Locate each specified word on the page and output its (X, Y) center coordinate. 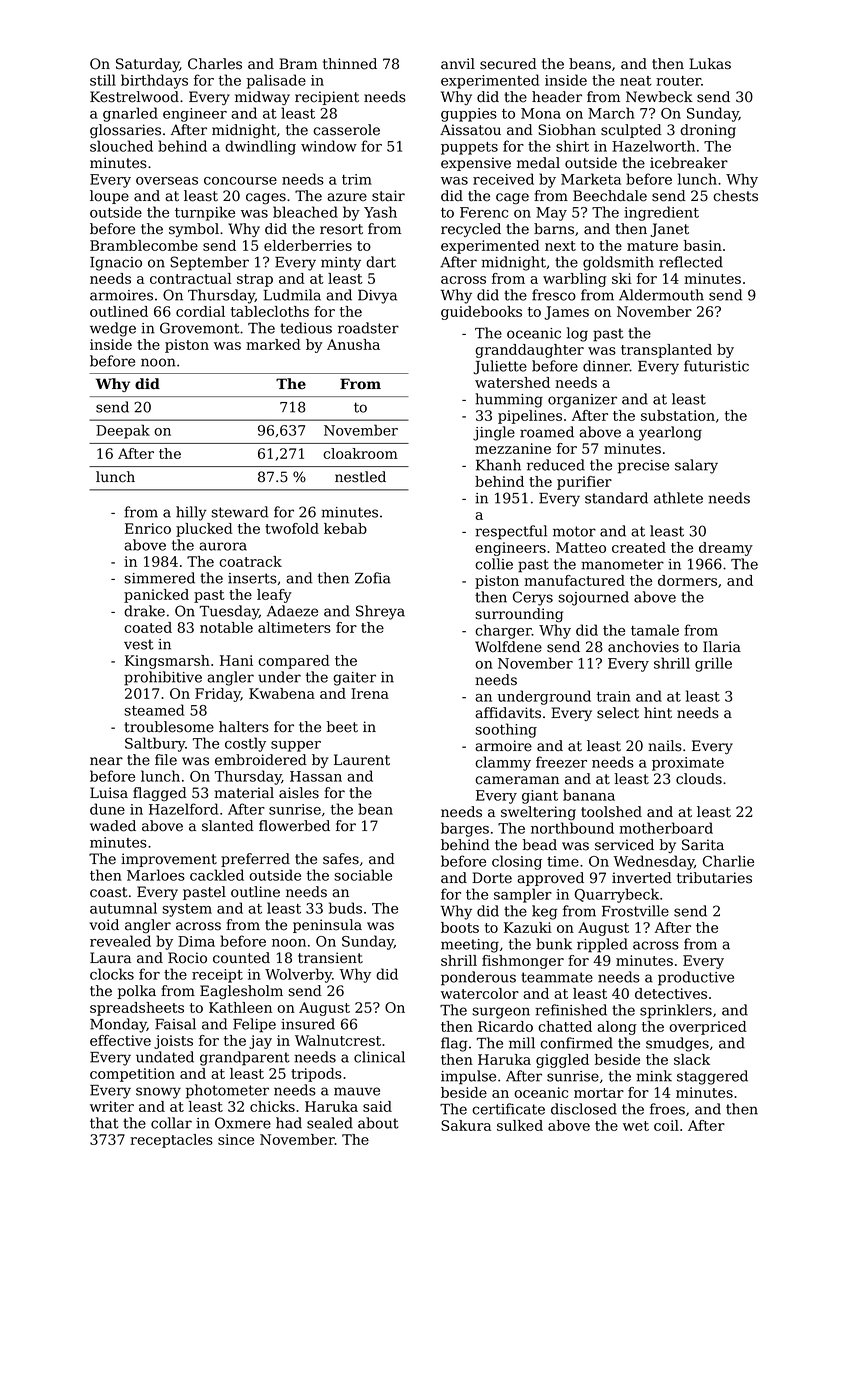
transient (330, 958)
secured (508, 64)
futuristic (716, 366)
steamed (154, 710)
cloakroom (360, 453)
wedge (113, 329)
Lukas (710, 64)
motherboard (666, 828)
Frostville (635, 911)
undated (165, 1057)
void (104, 925)
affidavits (508, 713)
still (103, 80)
